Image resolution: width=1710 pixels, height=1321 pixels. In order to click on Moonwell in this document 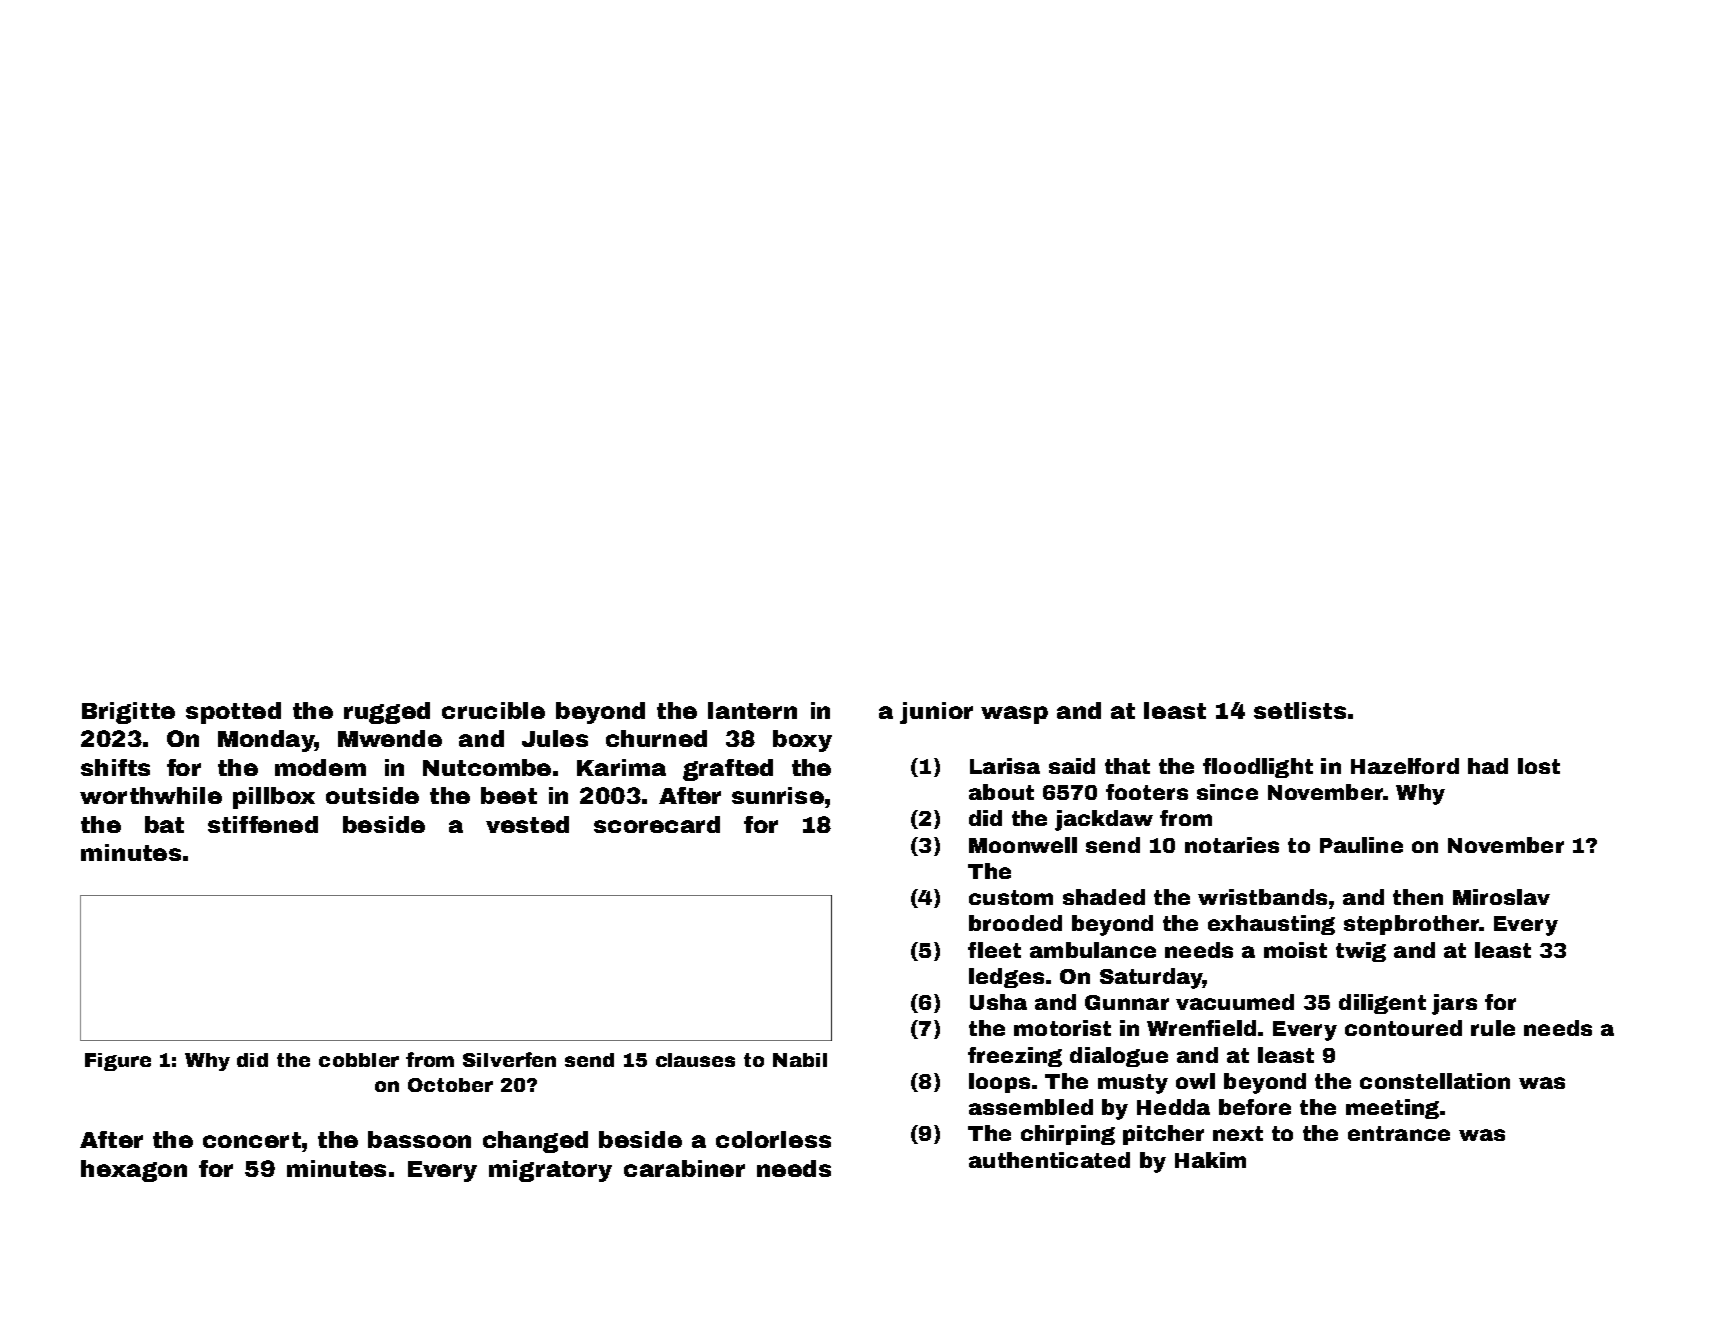, I will do `click(1023, 845)`.
